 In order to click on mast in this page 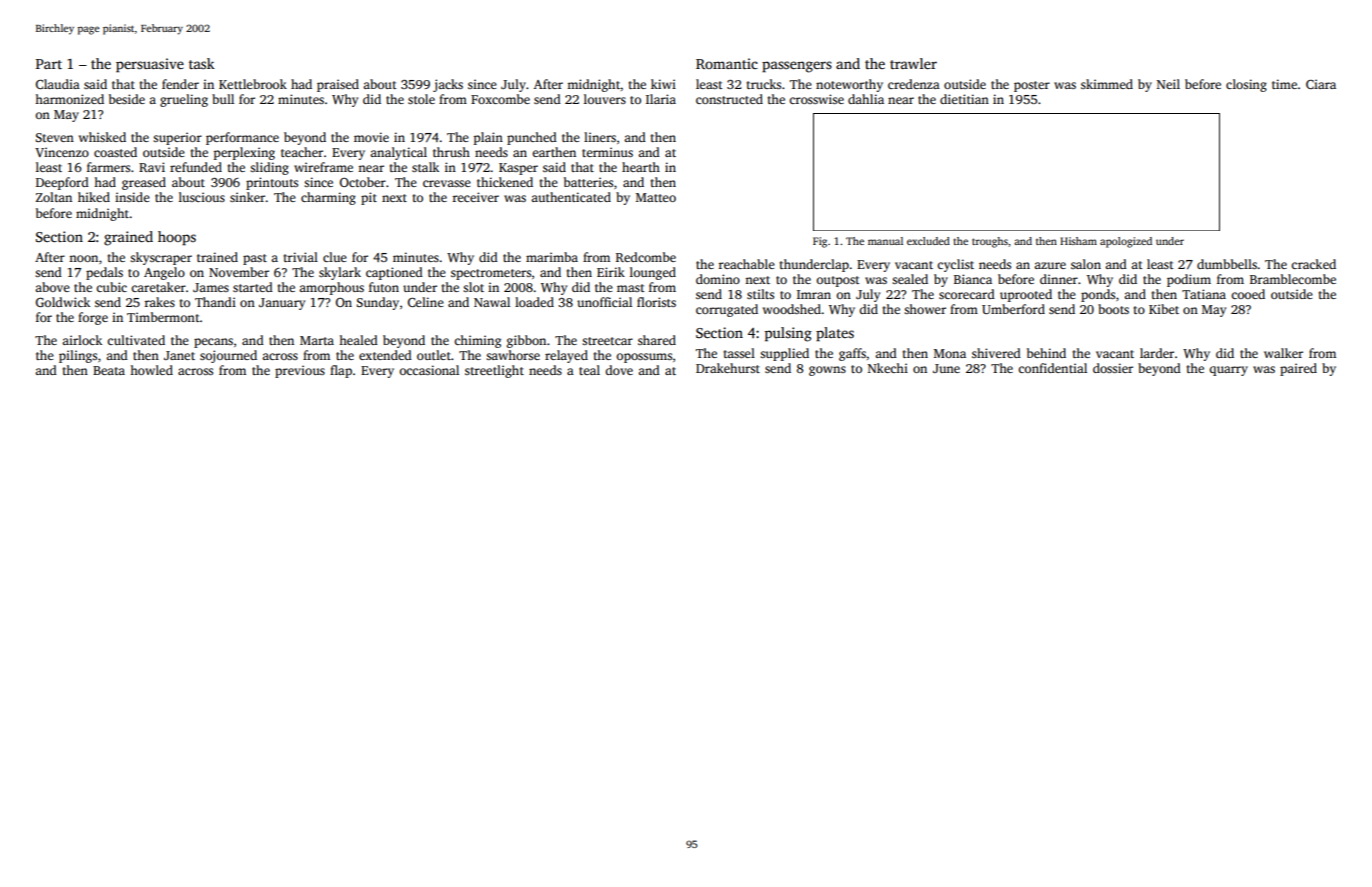, I will do `click(631, 288)`.
